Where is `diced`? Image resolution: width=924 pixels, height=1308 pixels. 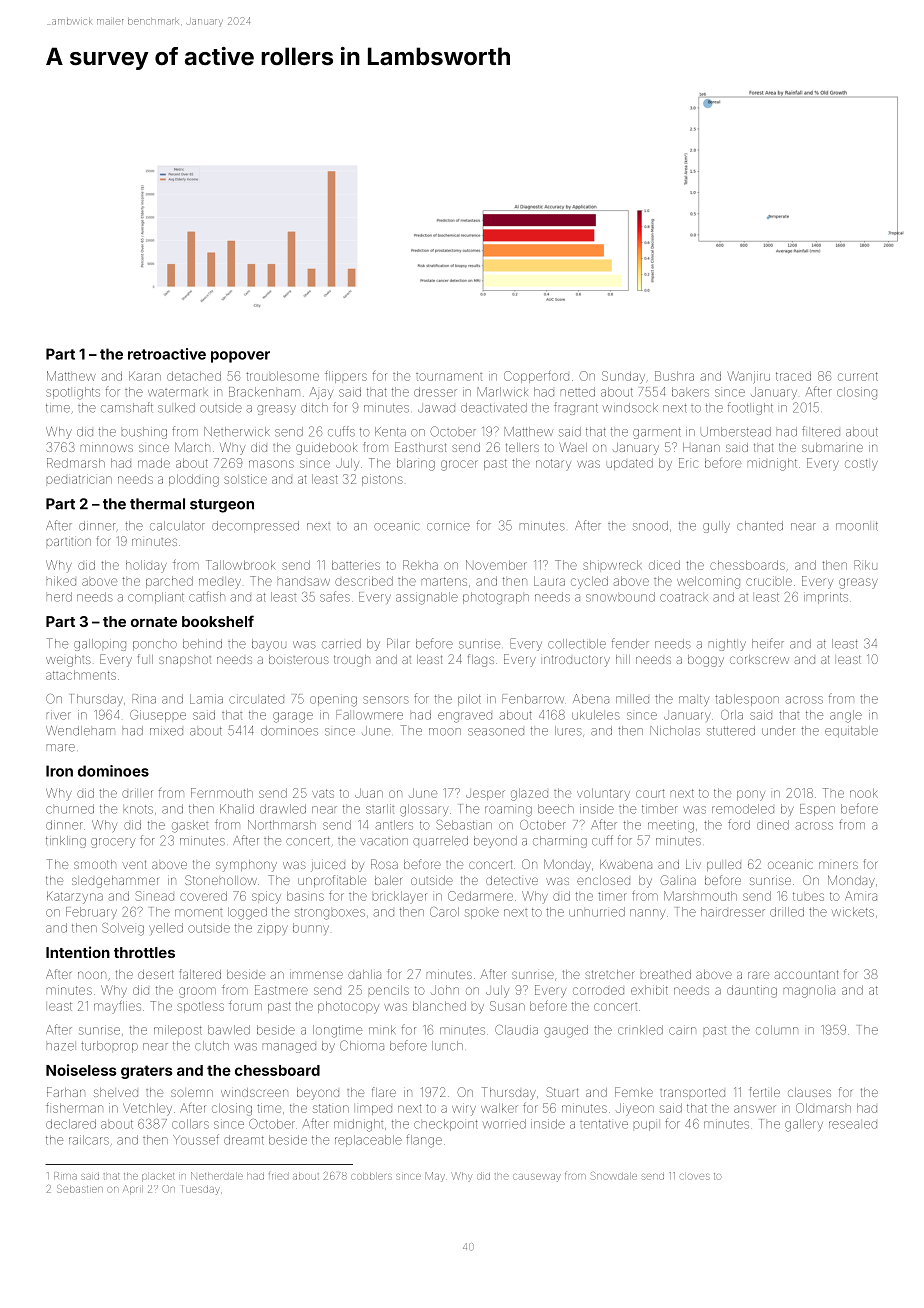
diced is located at coordinates (664, 565).
